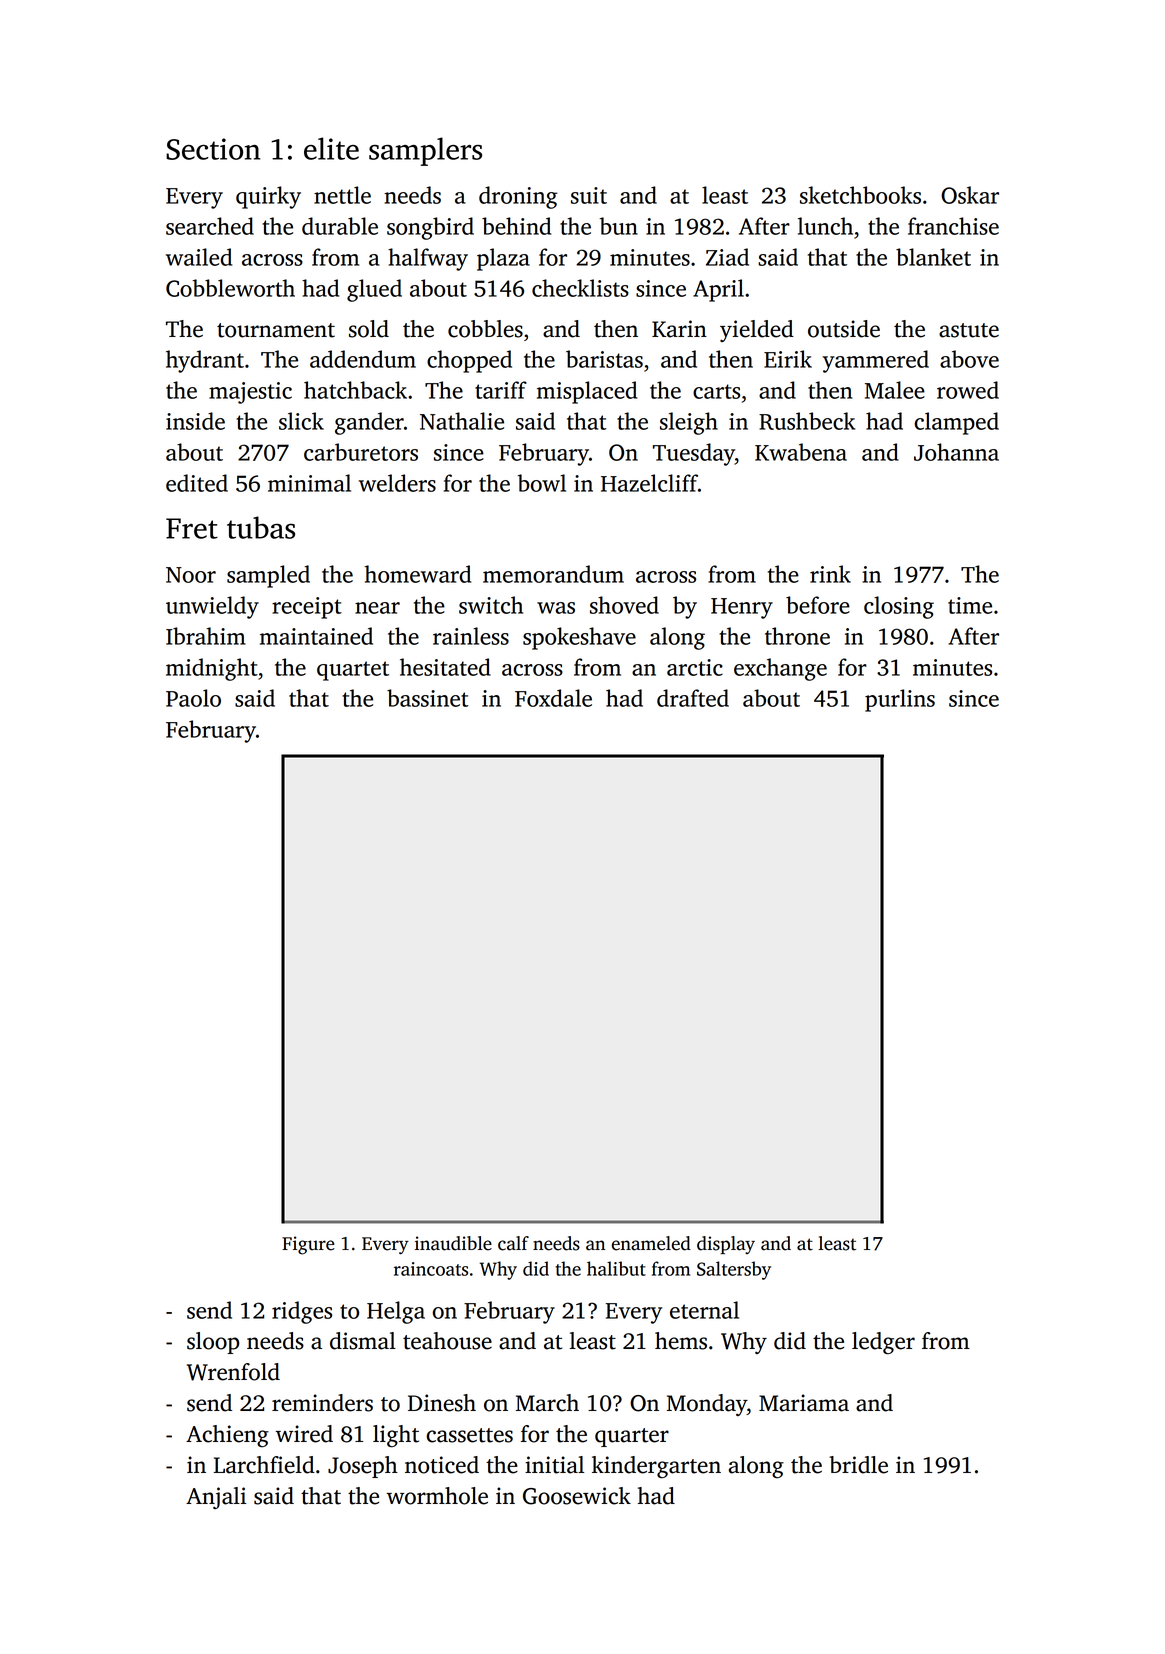 The width and height of the screenshot is (1165, 1654). I want to click on Ziad, so click(727, 257).
